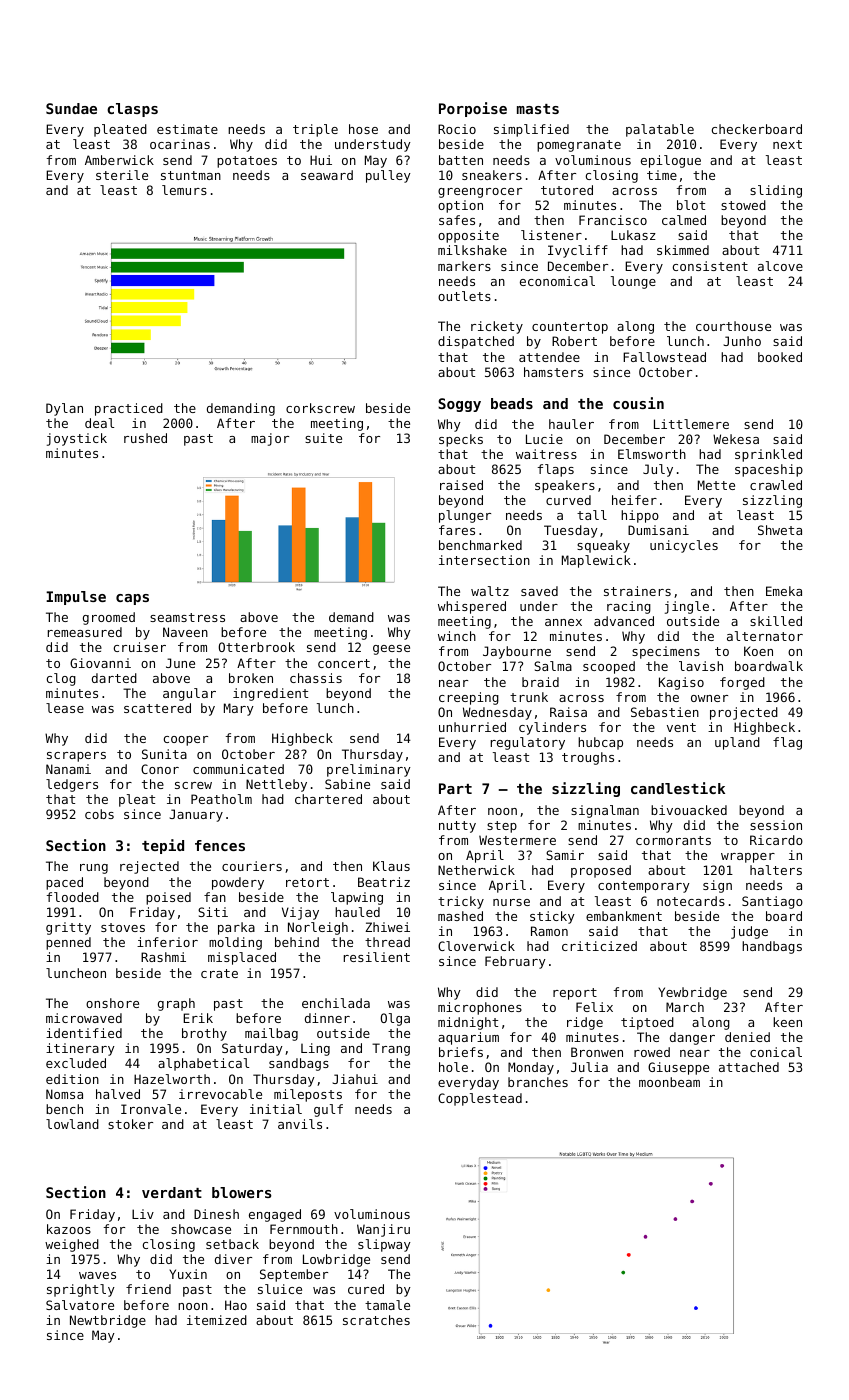  Describe the element at coordinates (383, 1230) in the page. I see `Wanjiru` at that location.
